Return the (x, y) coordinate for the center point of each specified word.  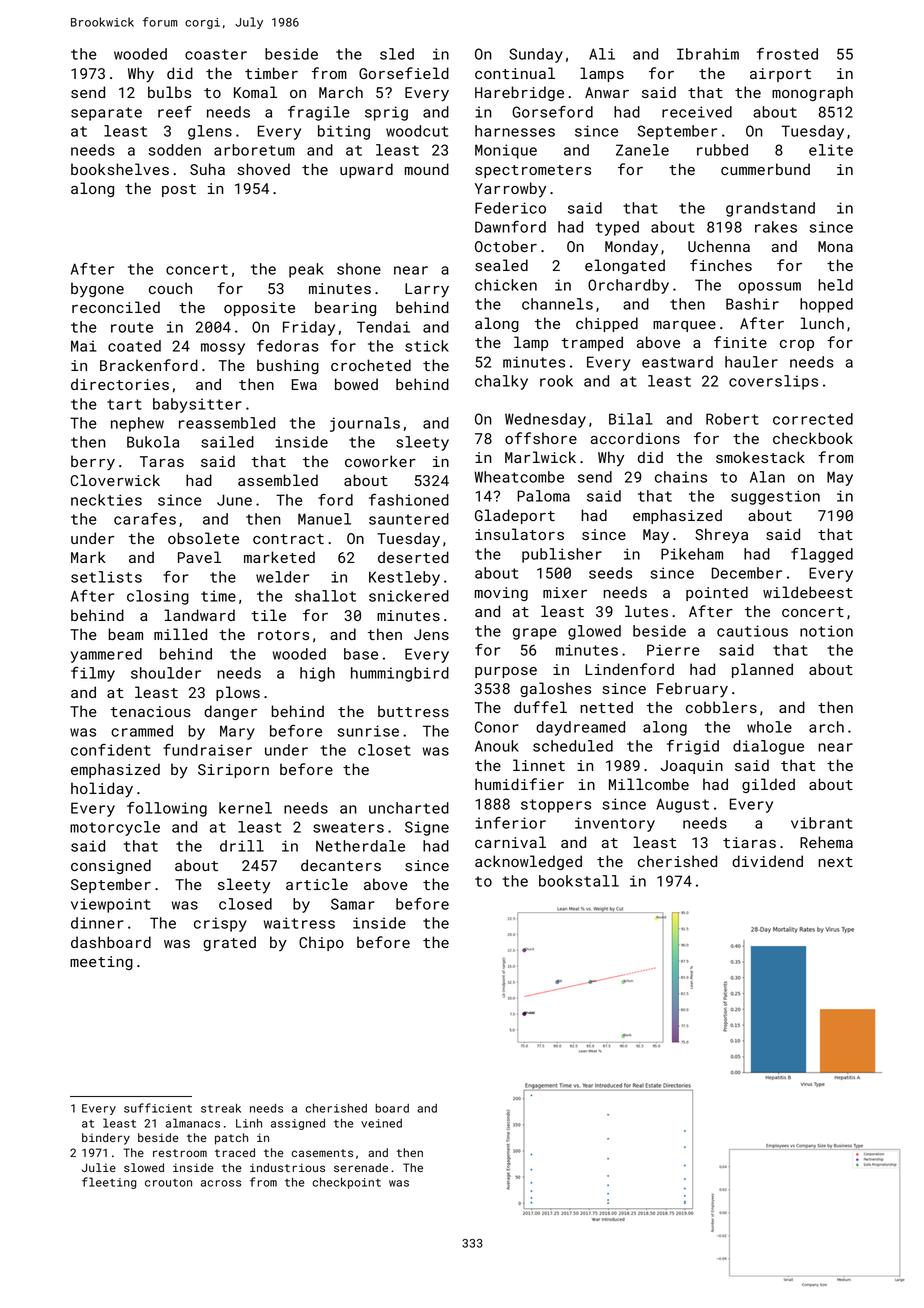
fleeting (109, 1183)
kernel (245, 808)
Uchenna (719, 246)
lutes (646, 611)
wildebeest (808, 592)
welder (282, 577)
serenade (361, 1167)
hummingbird (400, 674)
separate (106, 114)
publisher (562, 555)
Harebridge (519, 93)
